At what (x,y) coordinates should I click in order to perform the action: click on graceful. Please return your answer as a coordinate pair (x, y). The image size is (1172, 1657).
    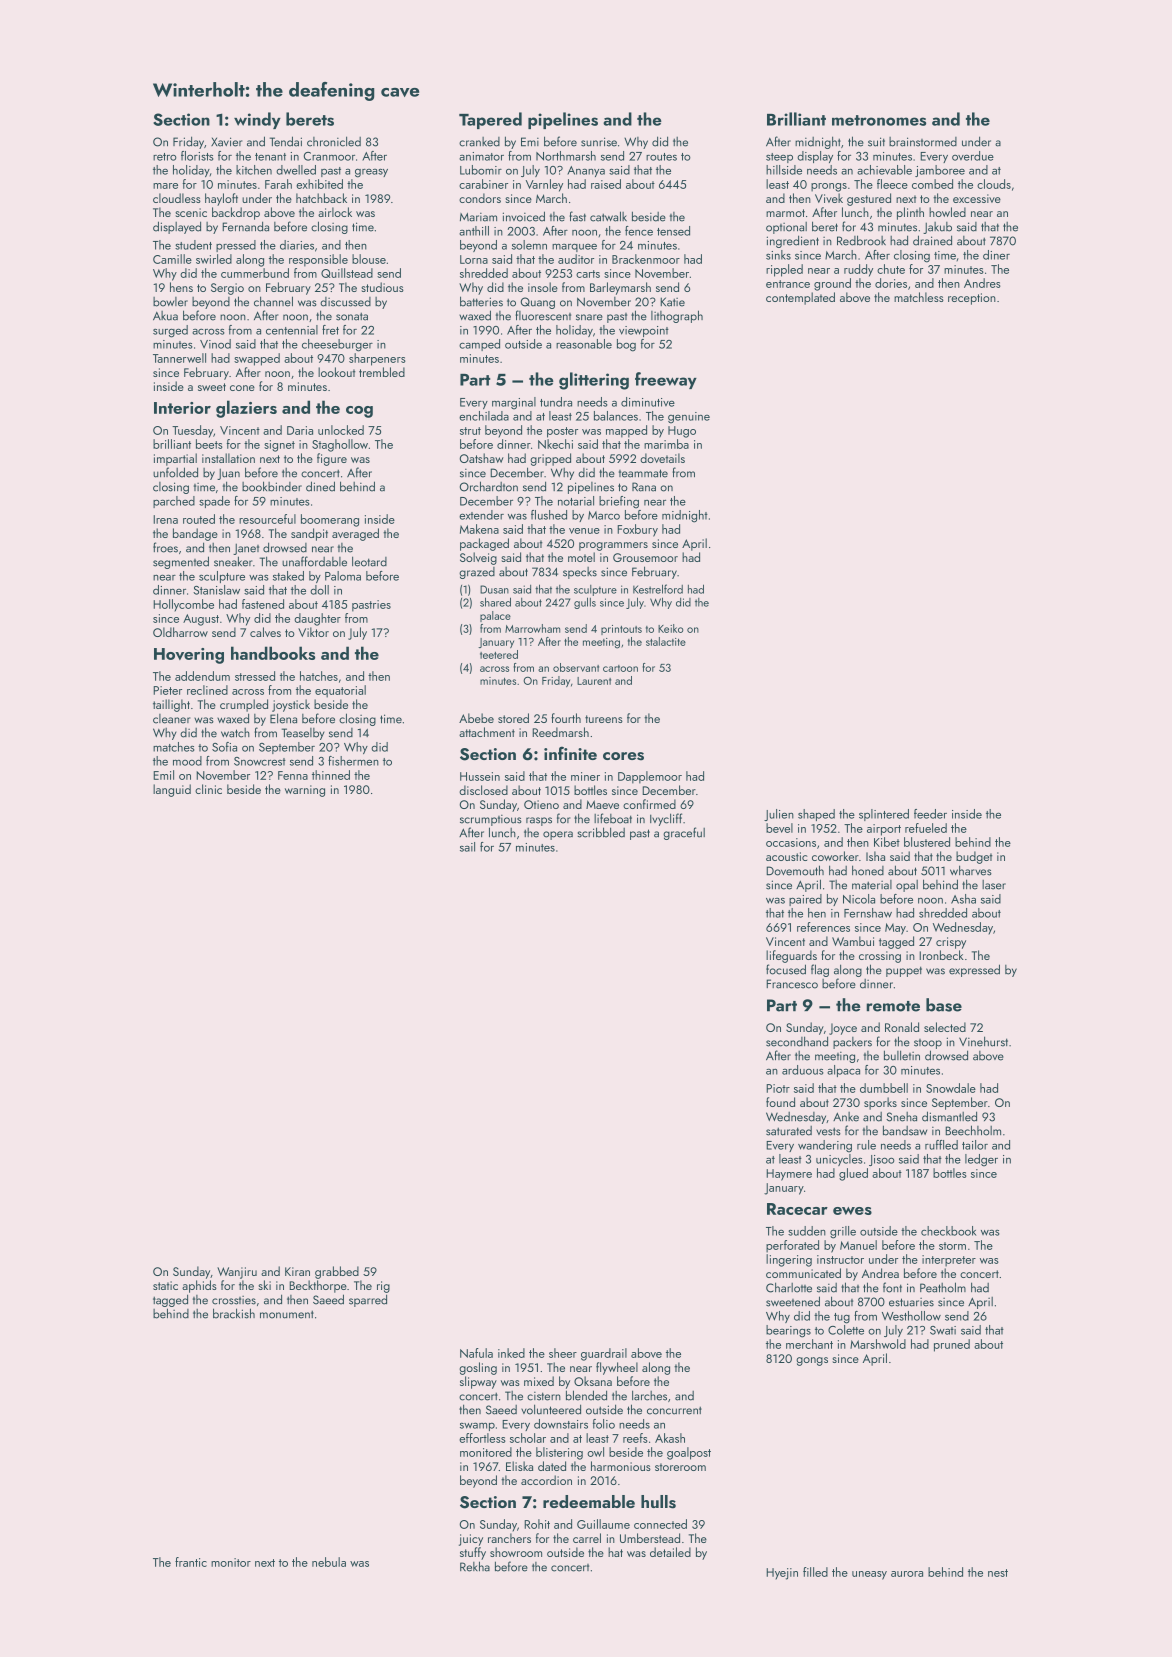
    Looking at the image, I should click on (684, 833).
